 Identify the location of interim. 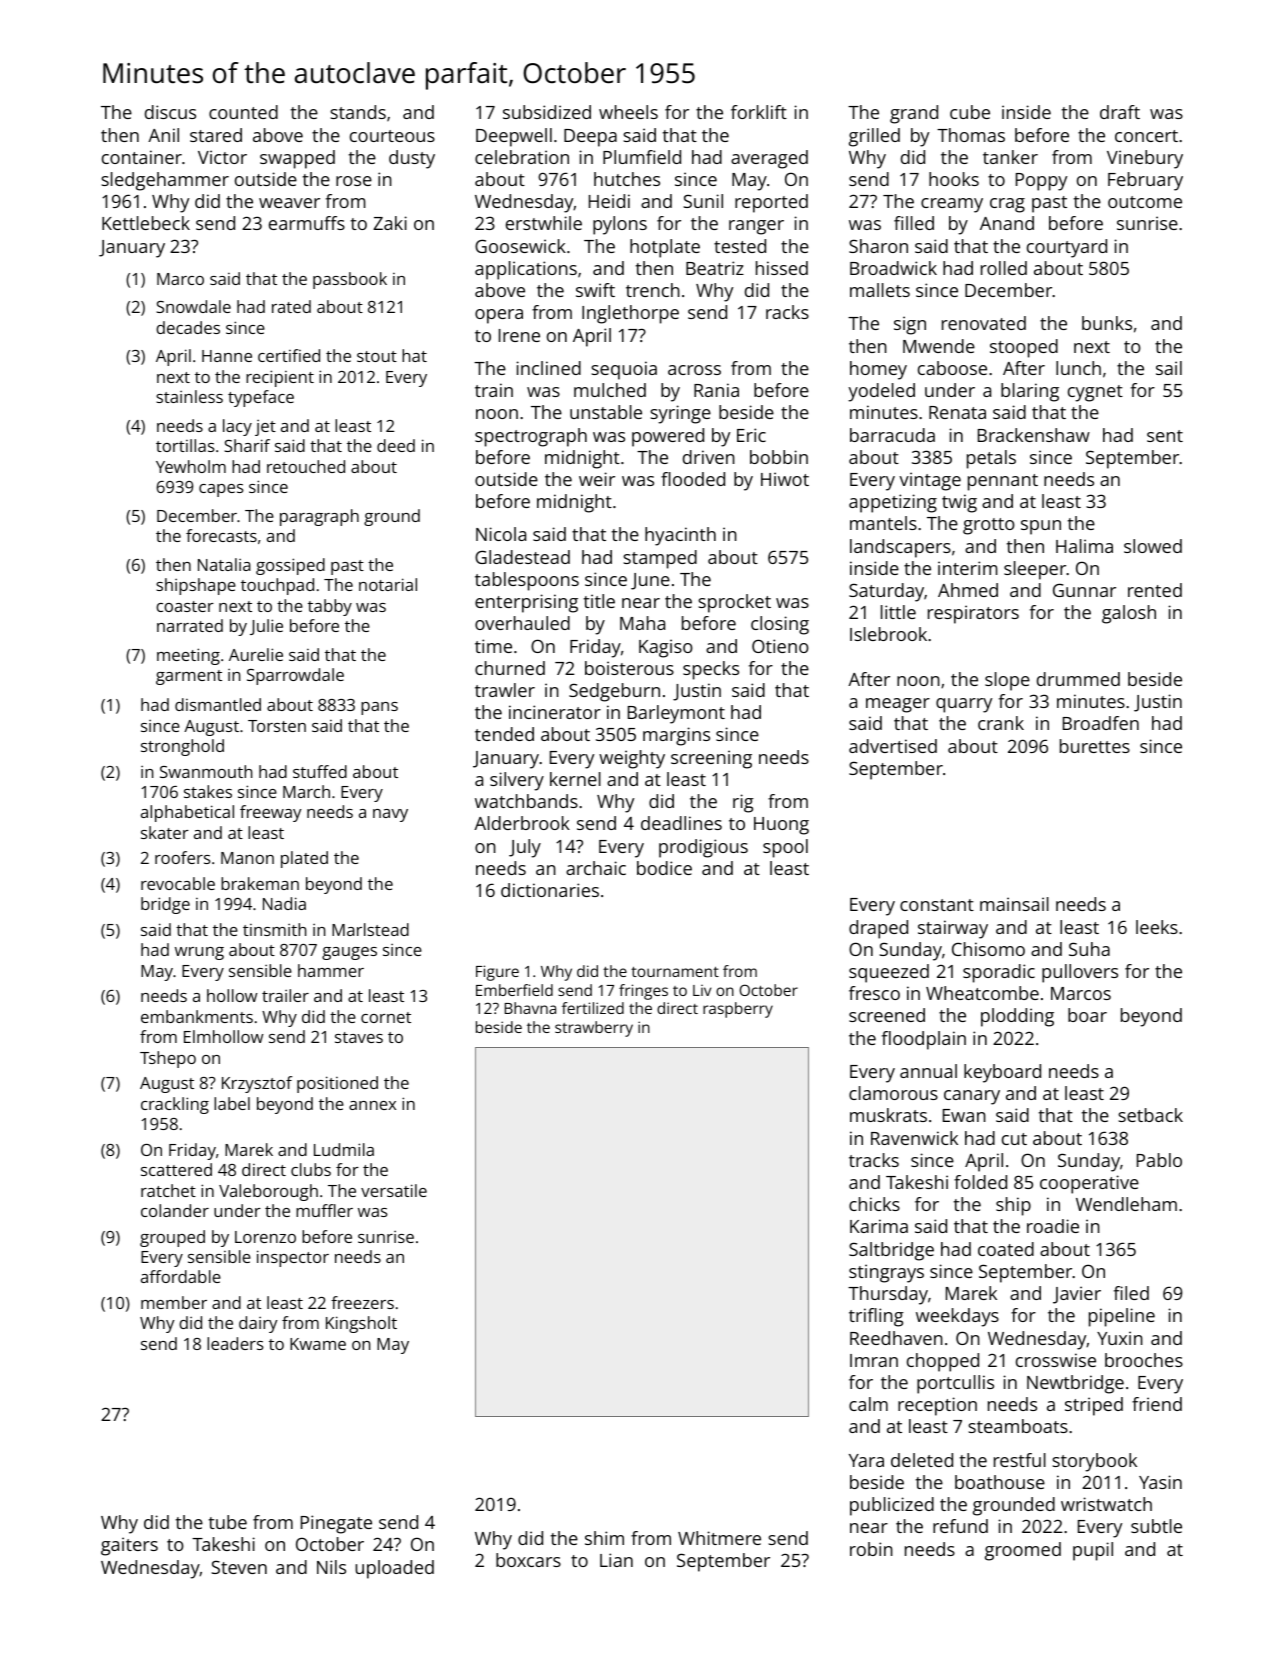
(968, 568).
